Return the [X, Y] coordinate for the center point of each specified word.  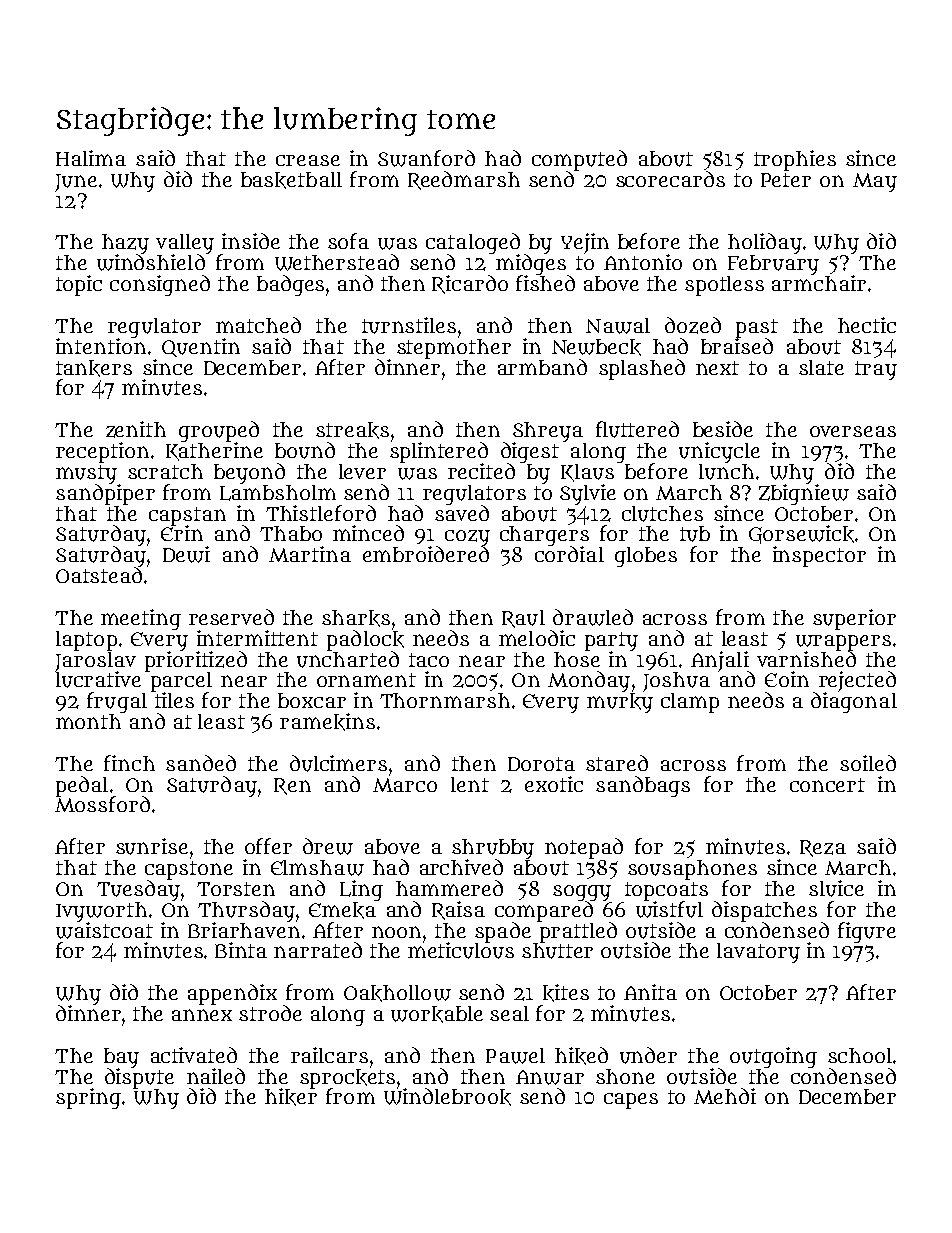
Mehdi [725, 1096]
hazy [125, 244]
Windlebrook [447, 1097]
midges [531, 264]
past [757, 328]
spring [88, 1098]
